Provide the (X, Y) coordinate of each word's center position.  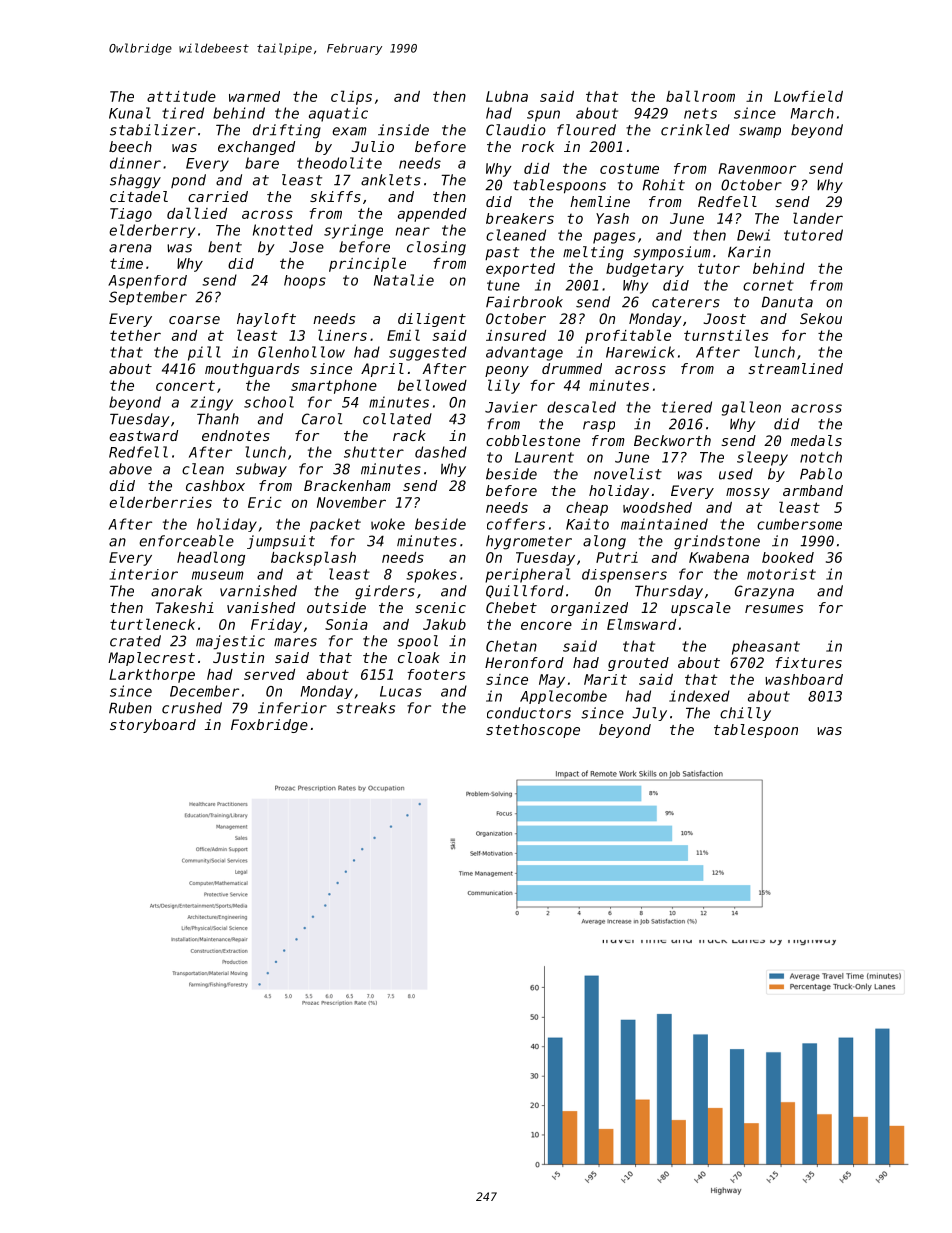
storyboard (153, 726)
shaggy (135, 181)
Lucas (401, 691)
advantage (524, 353)
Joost (725, 318)
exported (520, 270)
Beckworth (672, 440)
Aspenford (147, 282)
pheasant (766, 647)
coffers (516, 524)
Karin (749, 252)
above (130, 469)
